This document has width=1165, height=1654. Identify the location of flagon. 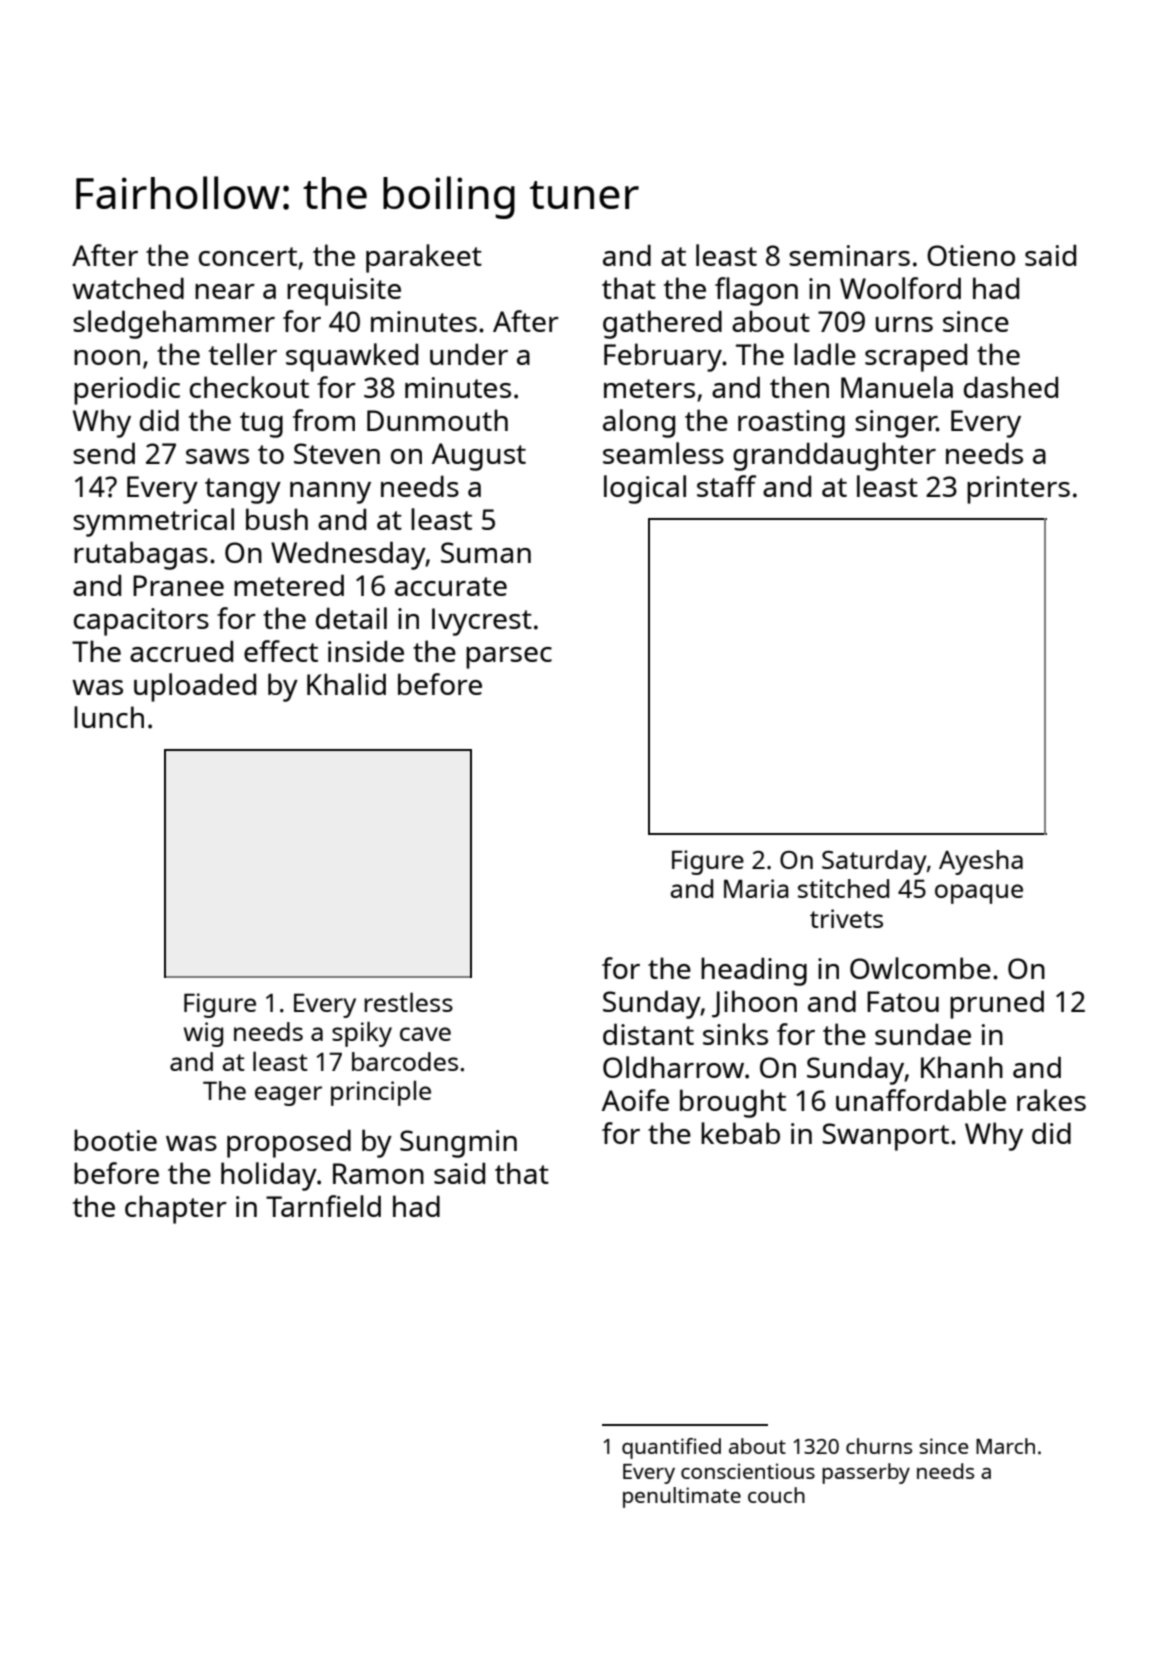
(756, 291).
